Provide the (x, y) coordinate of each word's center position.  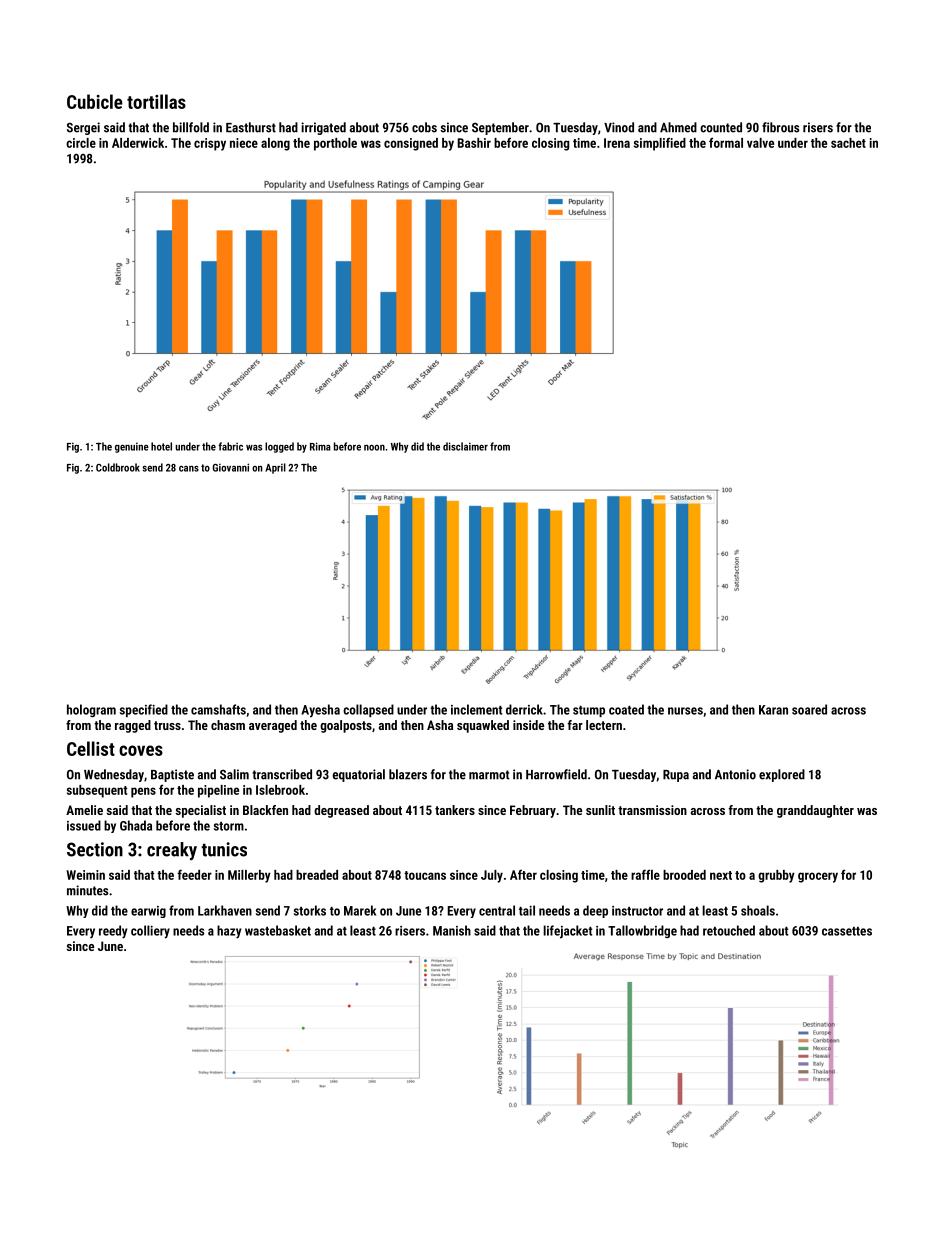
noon (374, 448)
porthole (335, 144)
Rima (320, 446)
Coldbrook (118, 467)
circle (81, 143)
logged (279, 447)
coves (141, 750)
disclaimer (465, 446)
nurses (685, 711)
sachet (848, 143)
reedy (113, 932)
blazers (408, 774)
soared (809, 709)
